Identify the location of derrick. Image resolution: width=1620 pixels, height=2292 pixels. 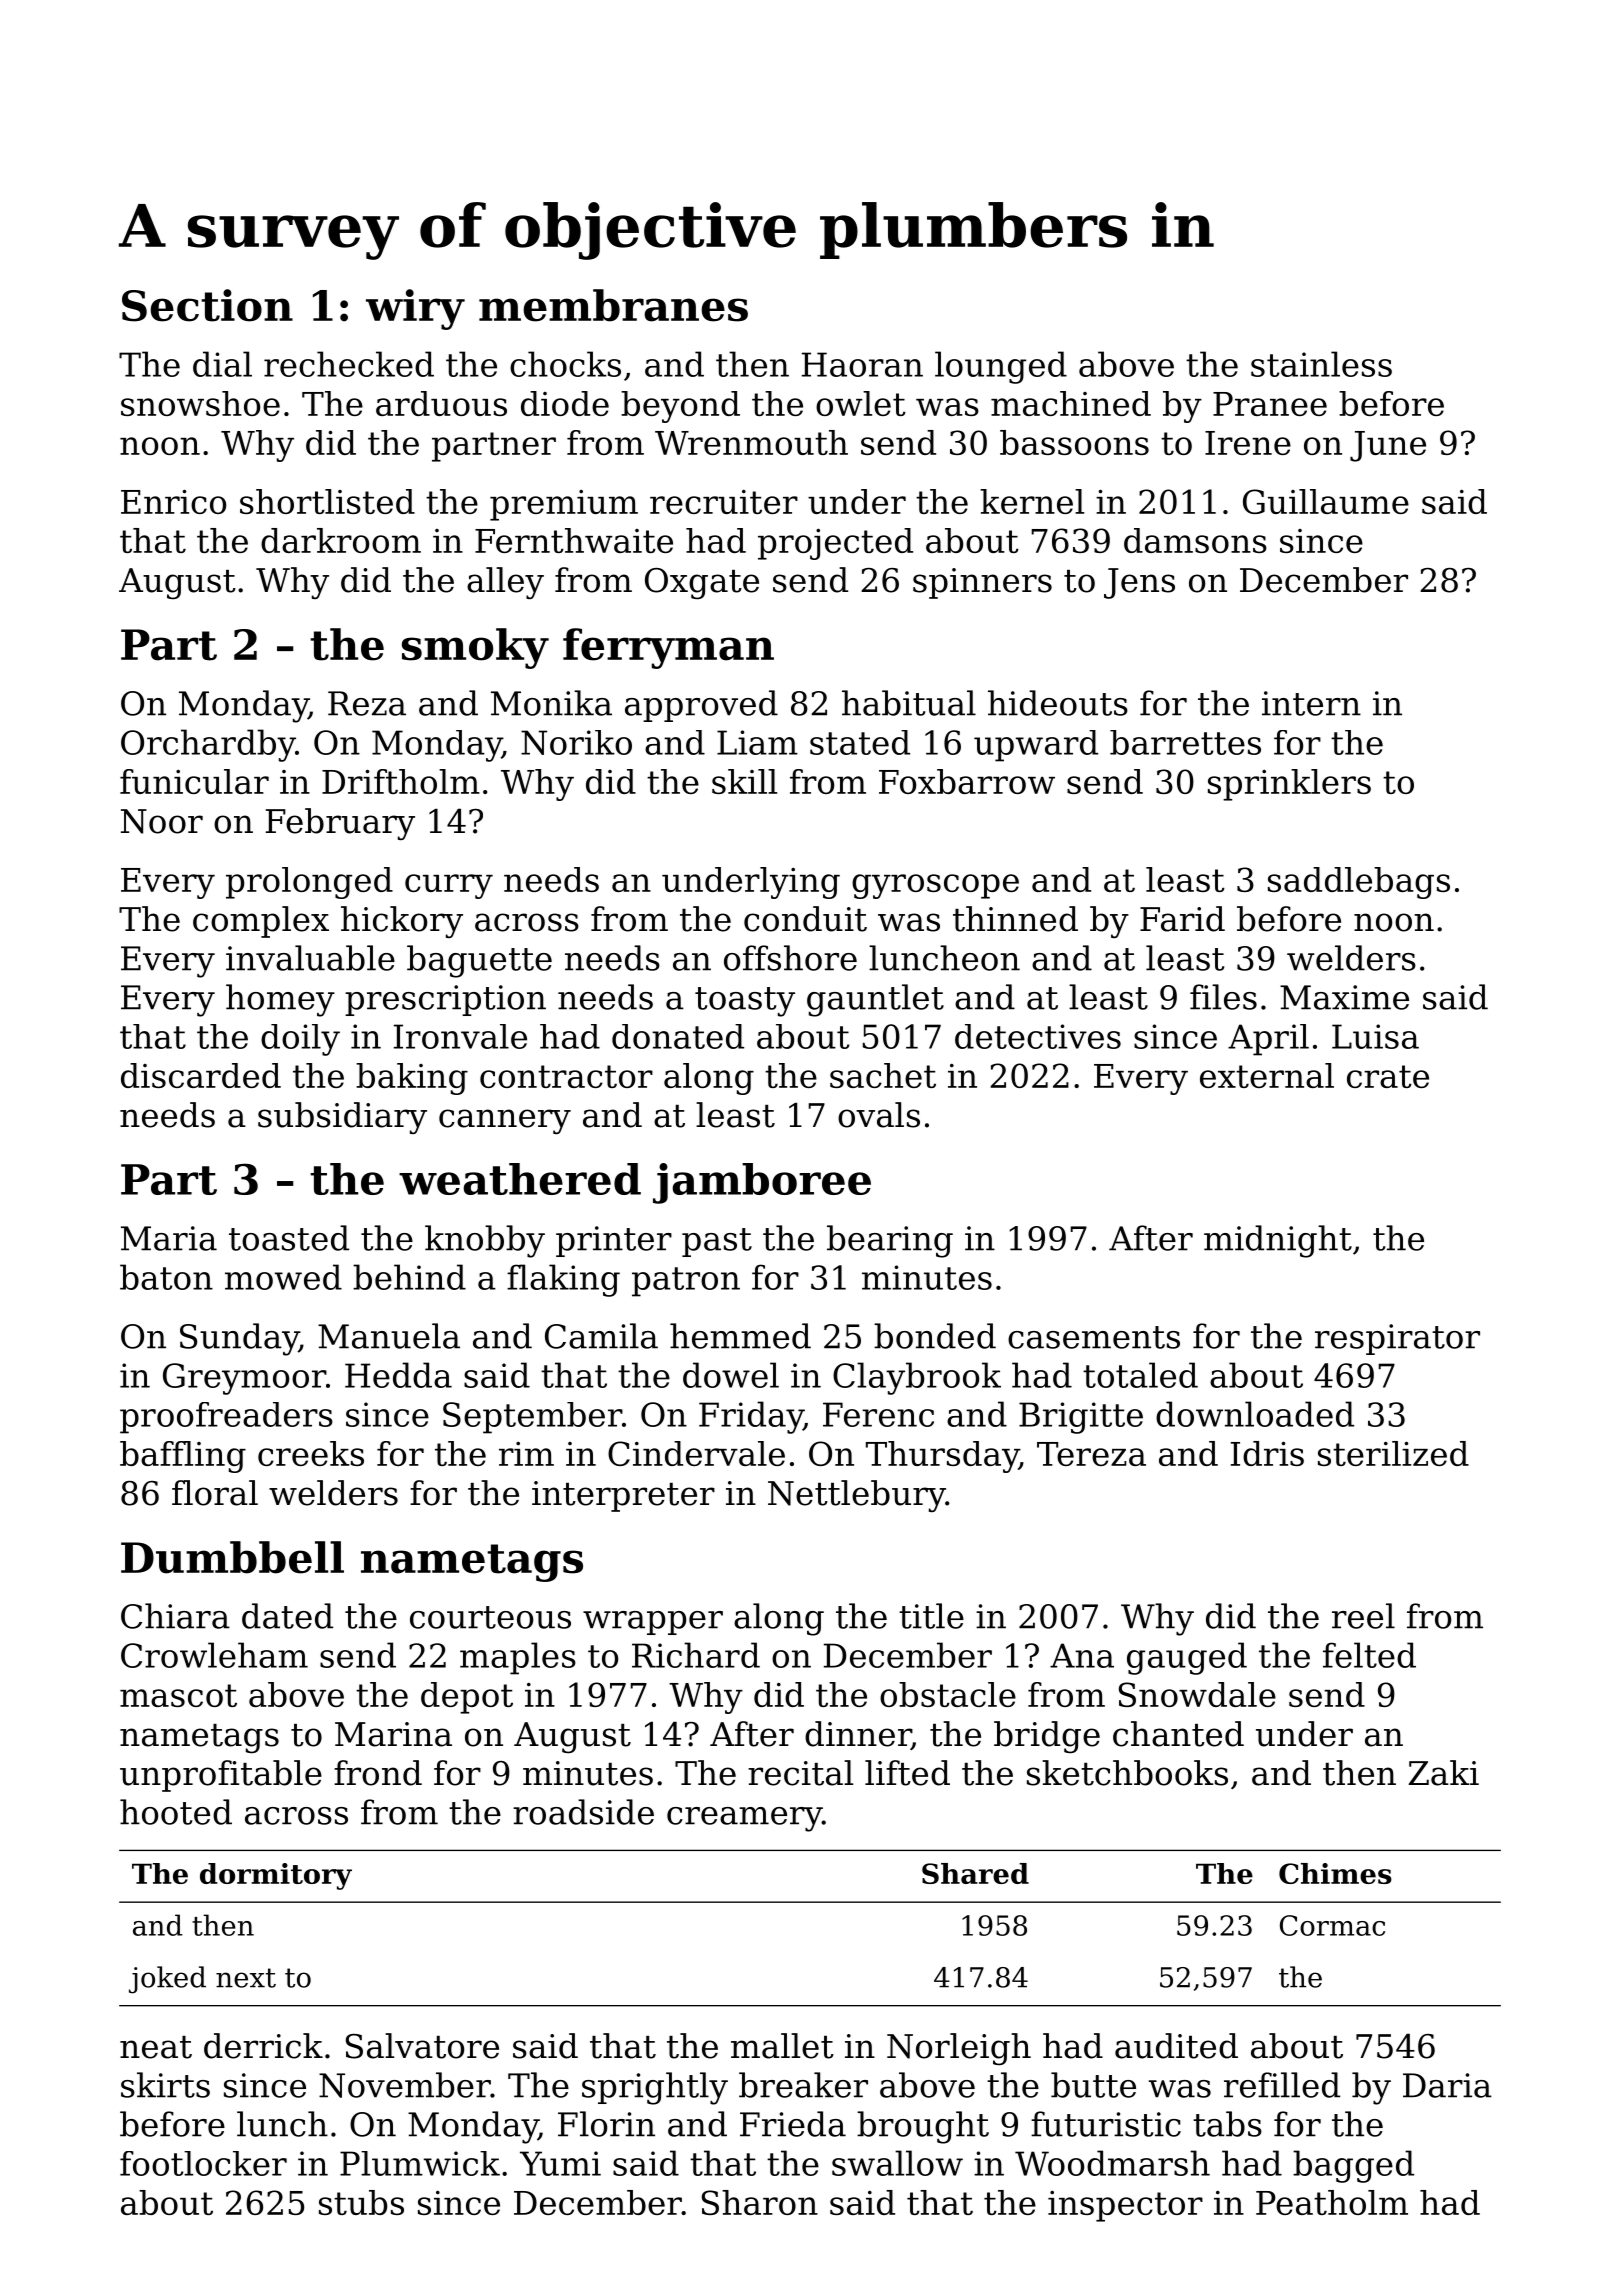
(263, 2046).
